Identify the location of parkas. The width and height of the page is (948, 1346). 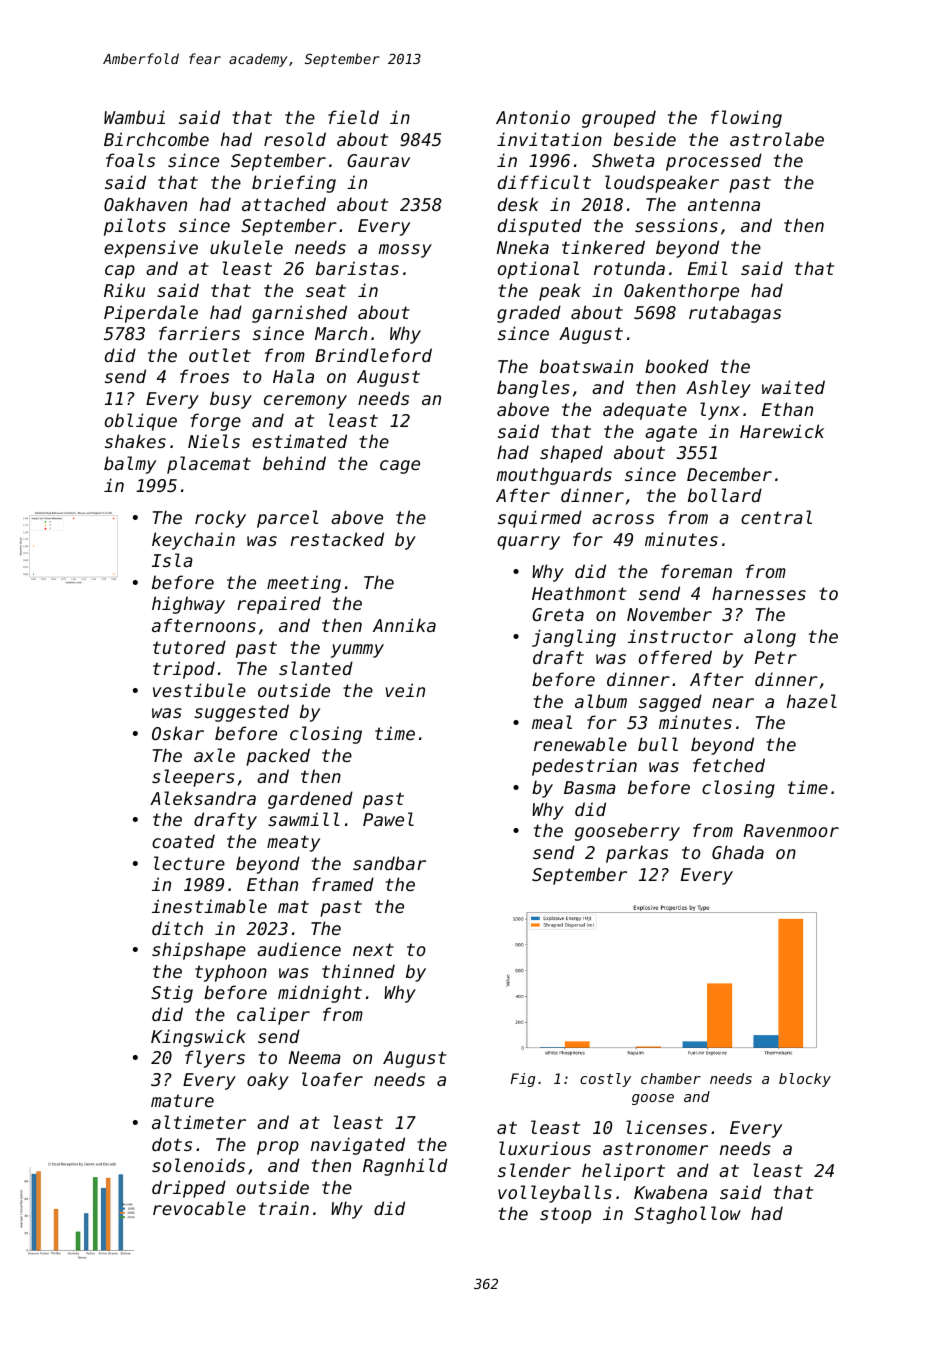
(637, 854).
